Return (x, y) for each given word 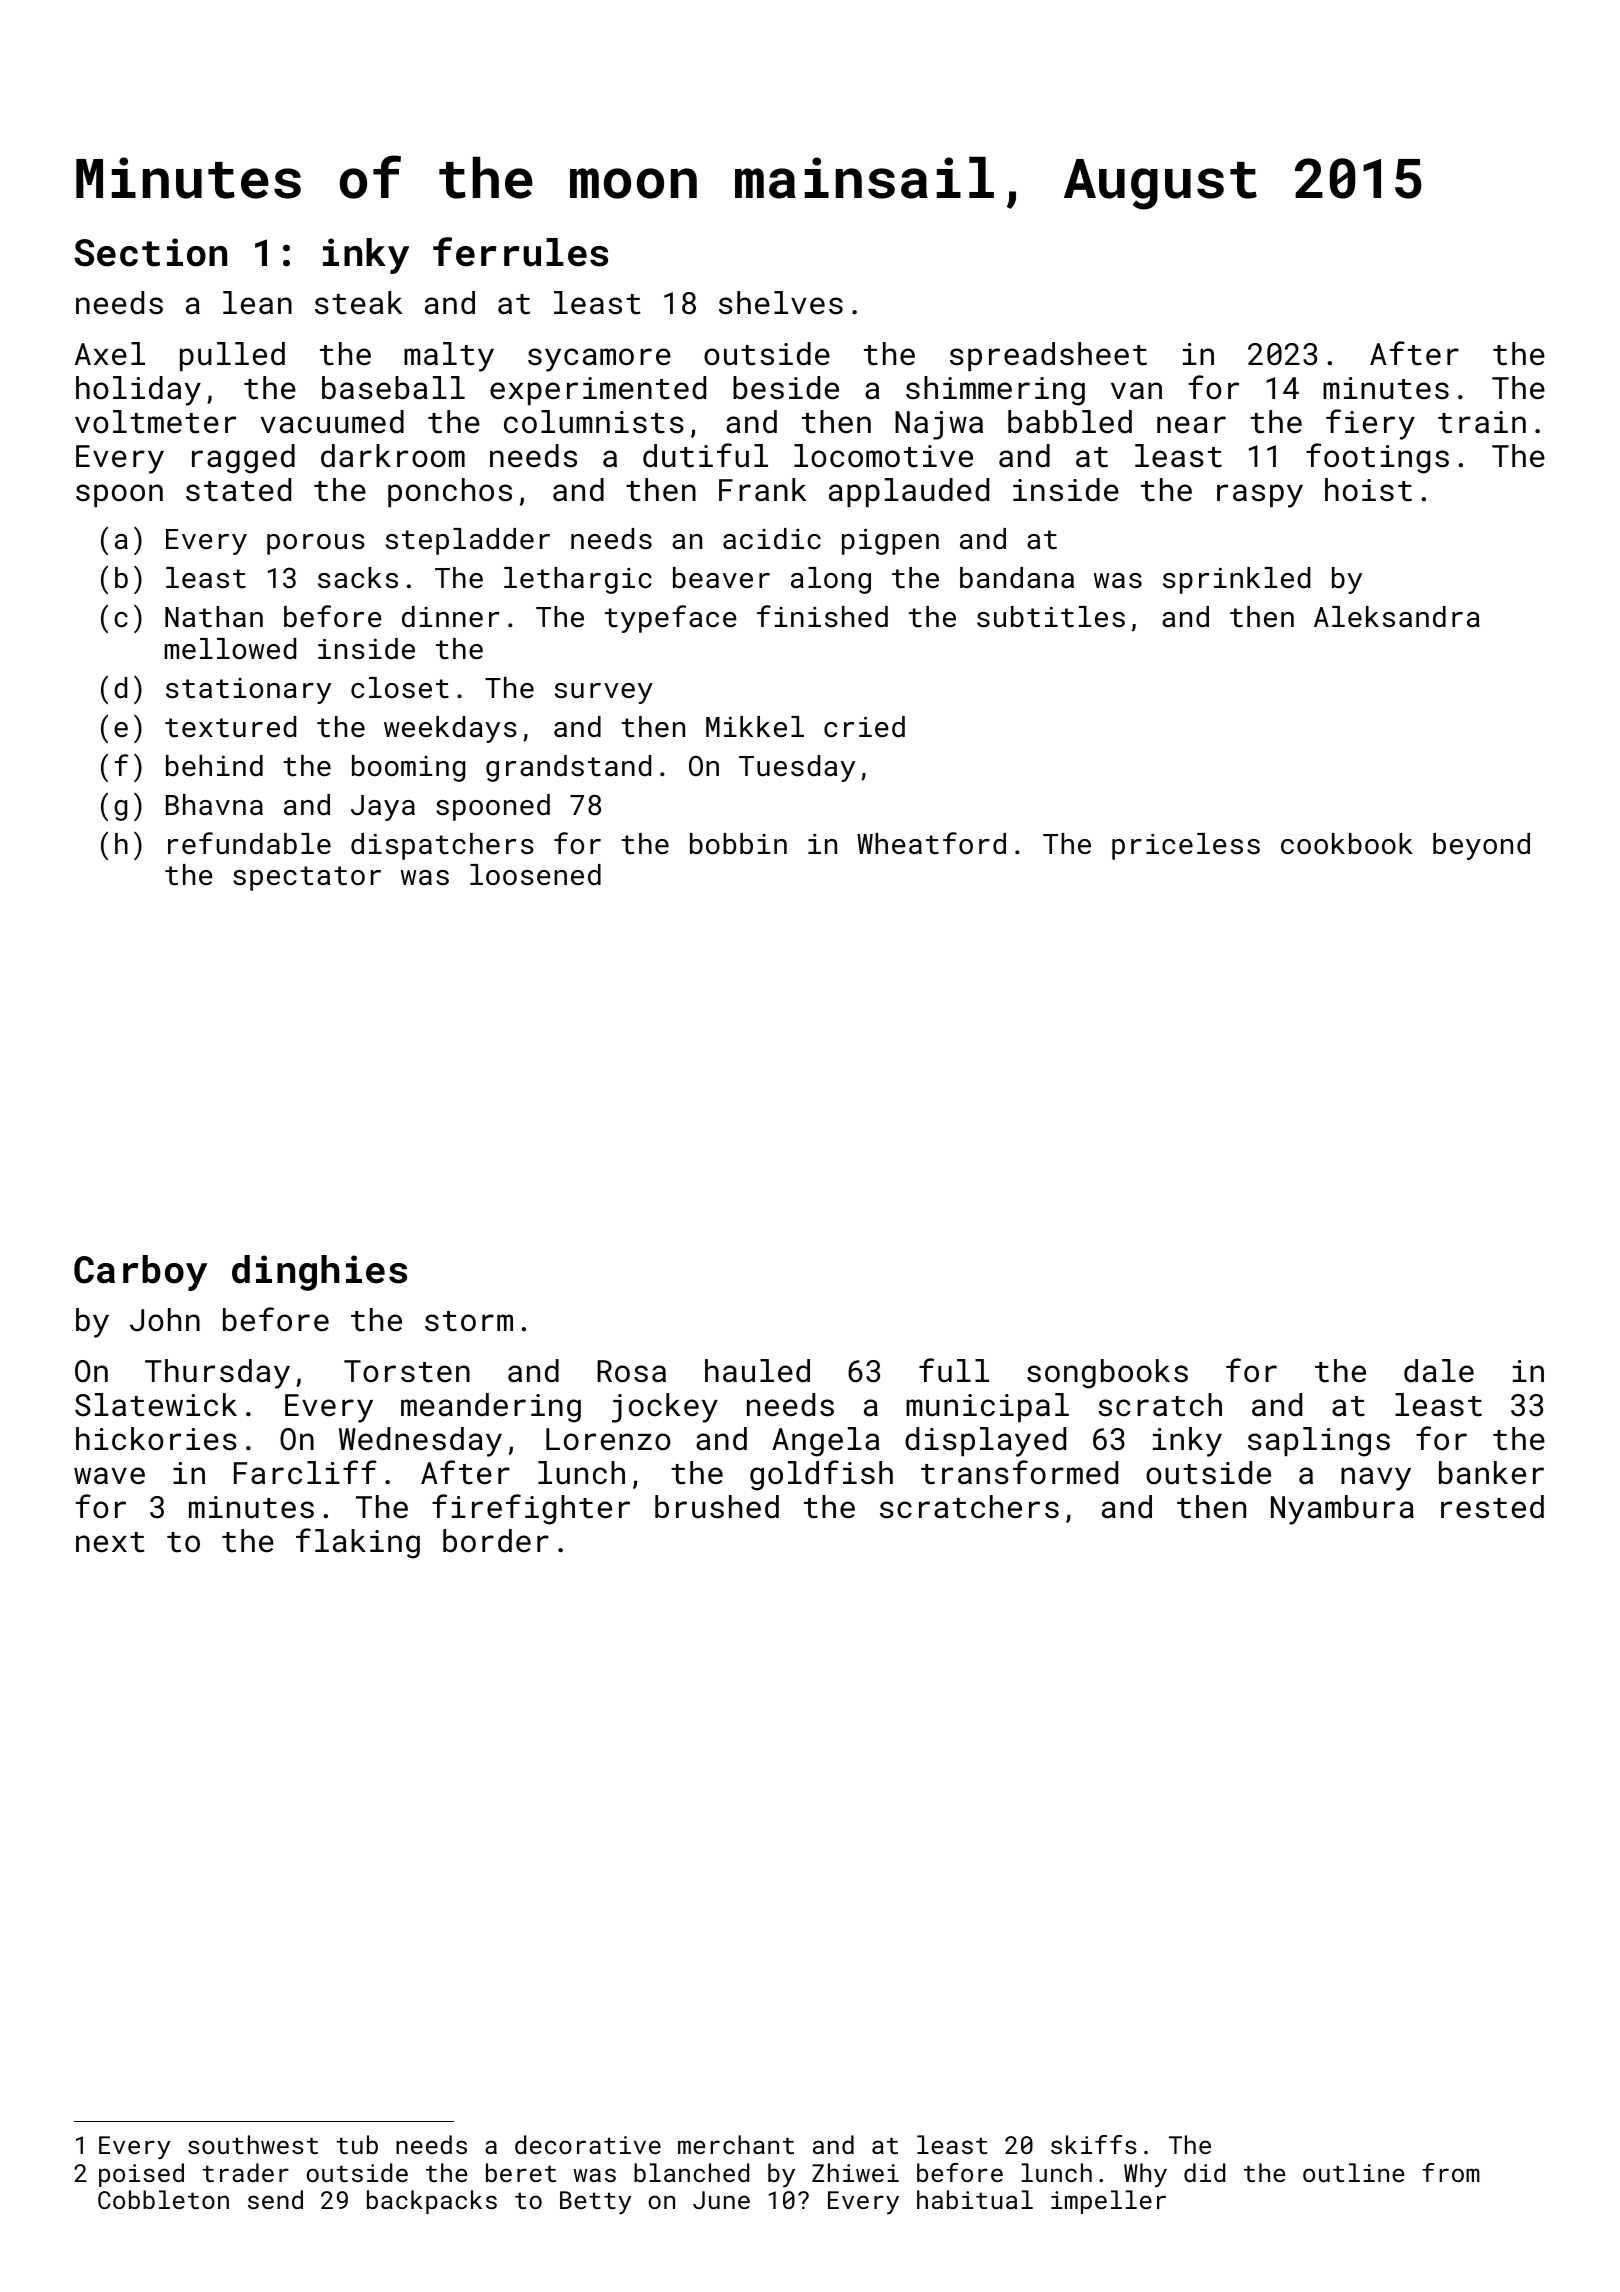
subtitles (1051, 617)
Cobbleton (163, 2199)
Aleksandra (1397, 617)
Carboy (140, 1273)
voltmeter (155, 422)
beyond (1481, 846)
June (721, 2200)
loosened (535, 875)
